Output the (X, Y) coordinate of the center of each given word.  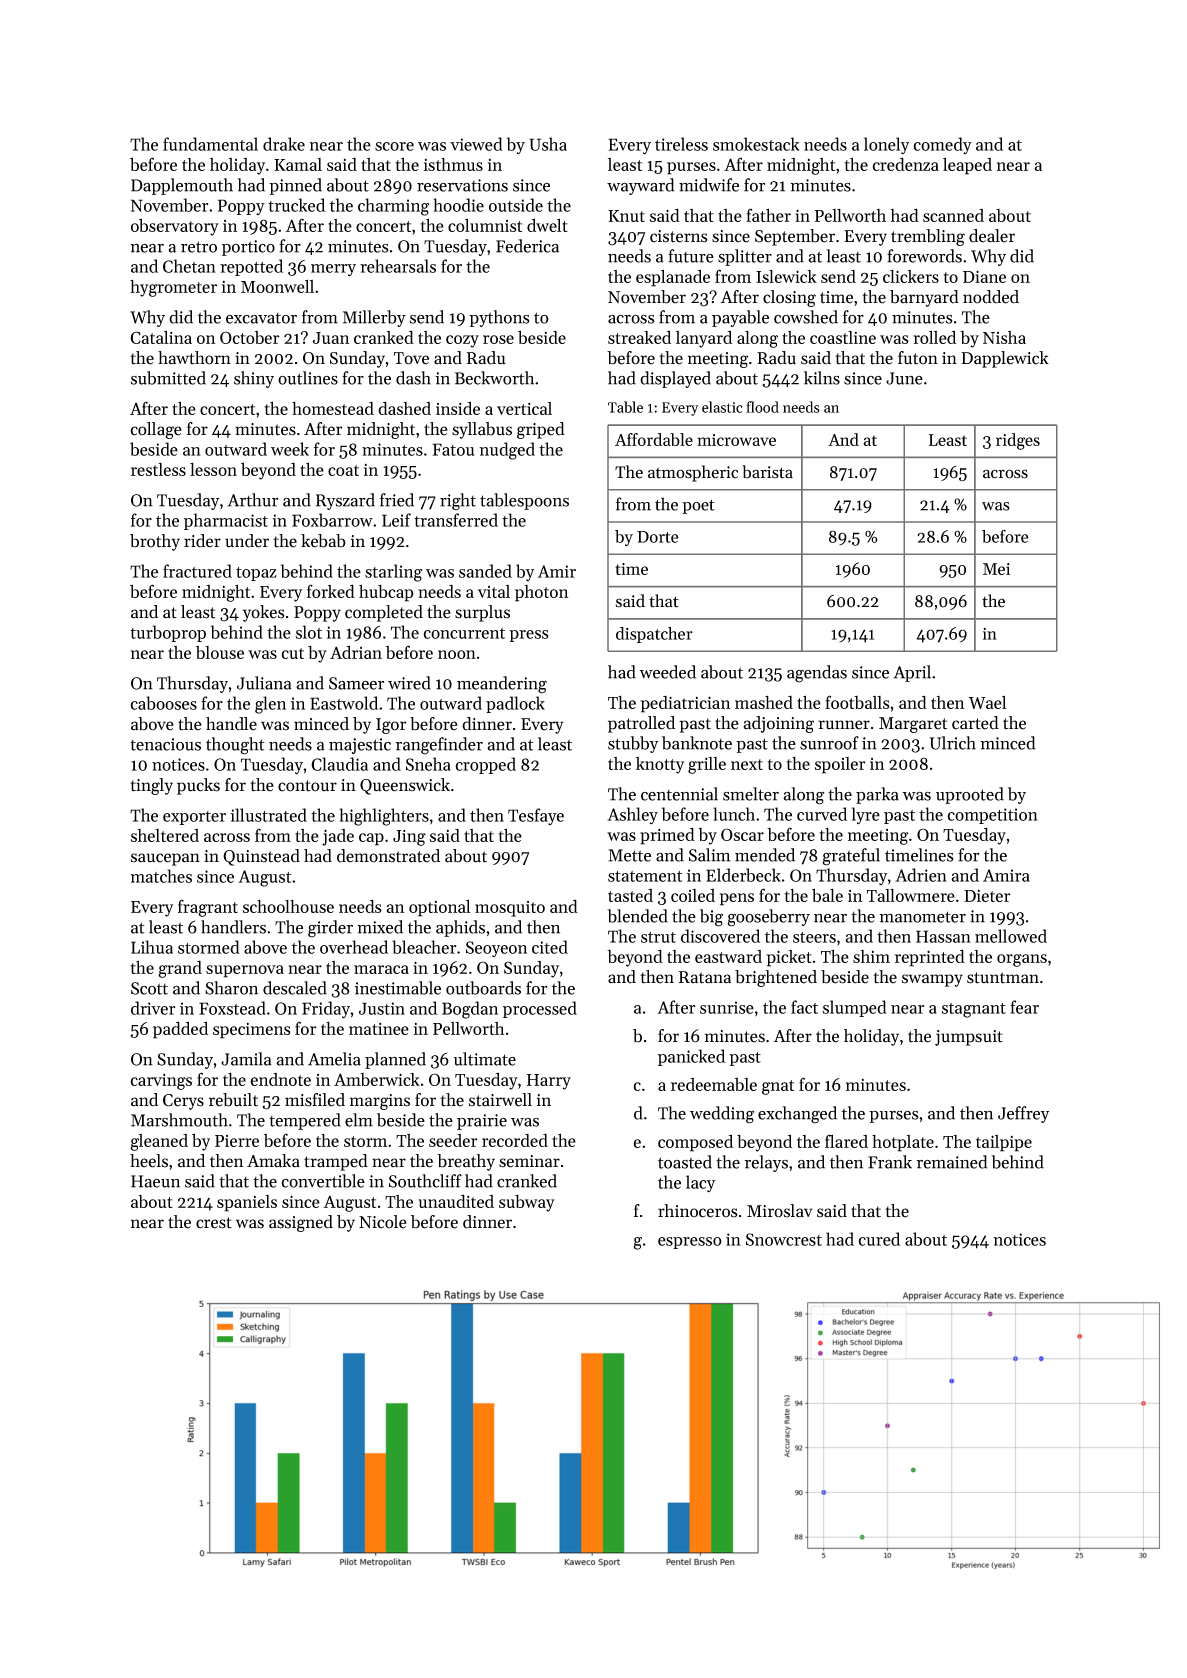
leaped (967, 166)
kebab (323, 541)
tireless (681, 144)
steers (814, 937)
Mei (996, 569)
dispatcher (654, 635)
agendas (817, 674)
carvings (161, 1082)
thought (235, 746)
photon (541, 593)
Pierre (237, 1141)
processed (540, 1009)
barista (767, 472)
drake (284, 144)
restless (158, 469)
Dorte (658, 537)
